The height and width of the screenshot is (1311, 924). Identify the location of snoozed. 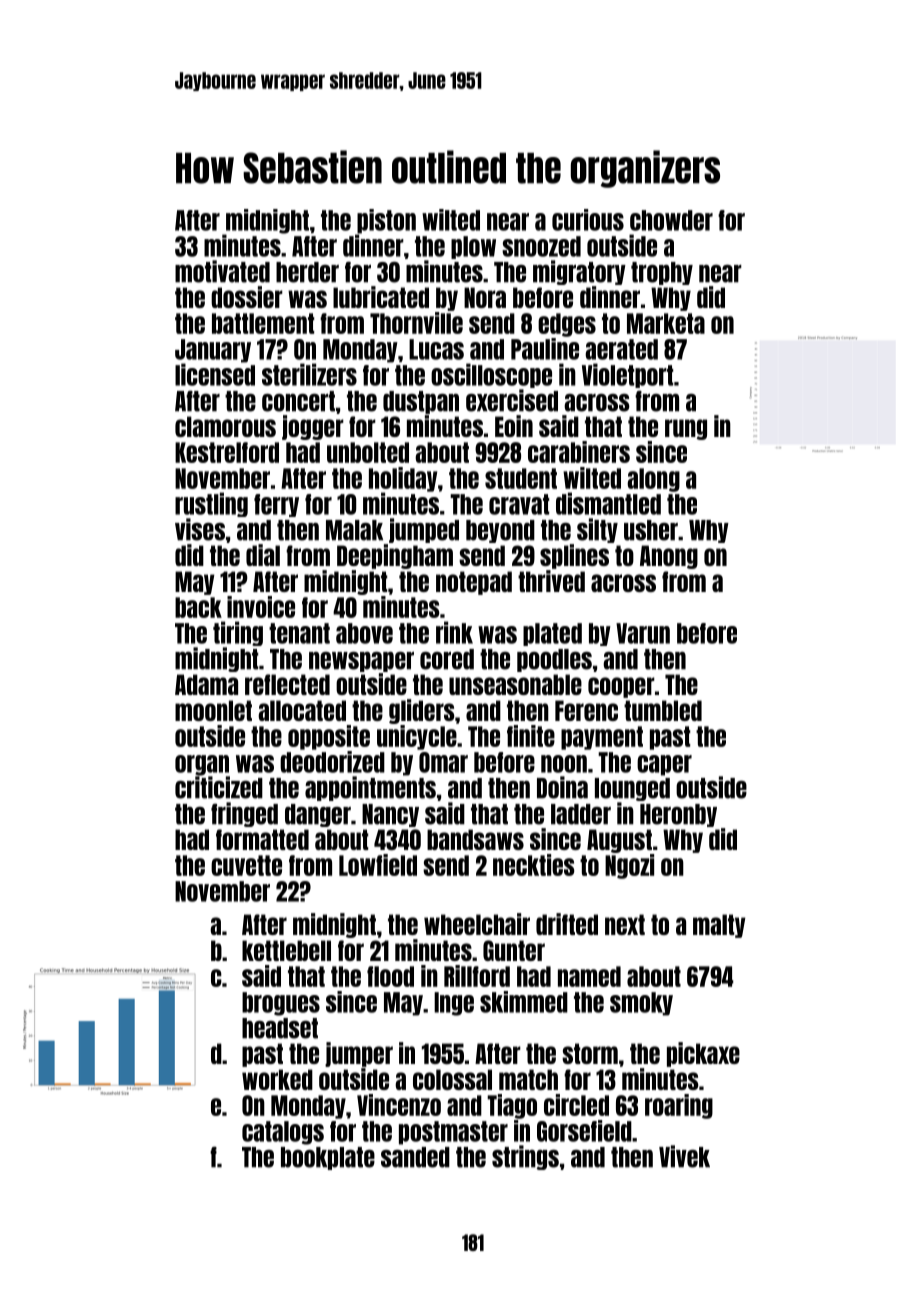
(541, 246).
